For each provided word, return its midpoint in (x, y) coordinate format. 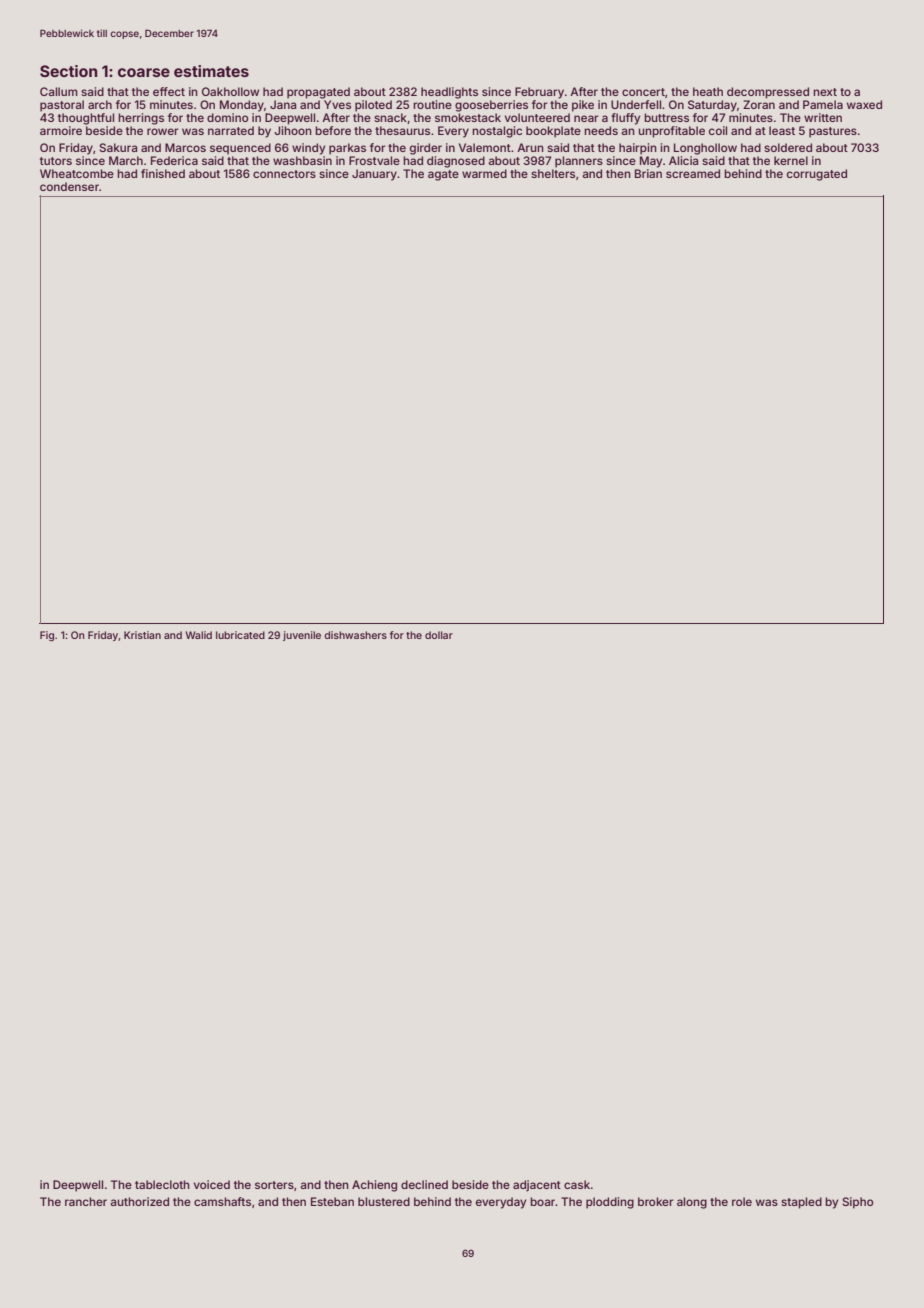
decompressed (768, 93)
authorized (139, 1201)
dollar (439, 635)
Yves (337, 104)
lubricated (240, 635)
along (692, 1203)
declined (424, 1184)
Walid (199, 635)
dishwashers (355, 635)
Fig (47, 636)
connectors (284, 174)
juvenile (302, 636)
